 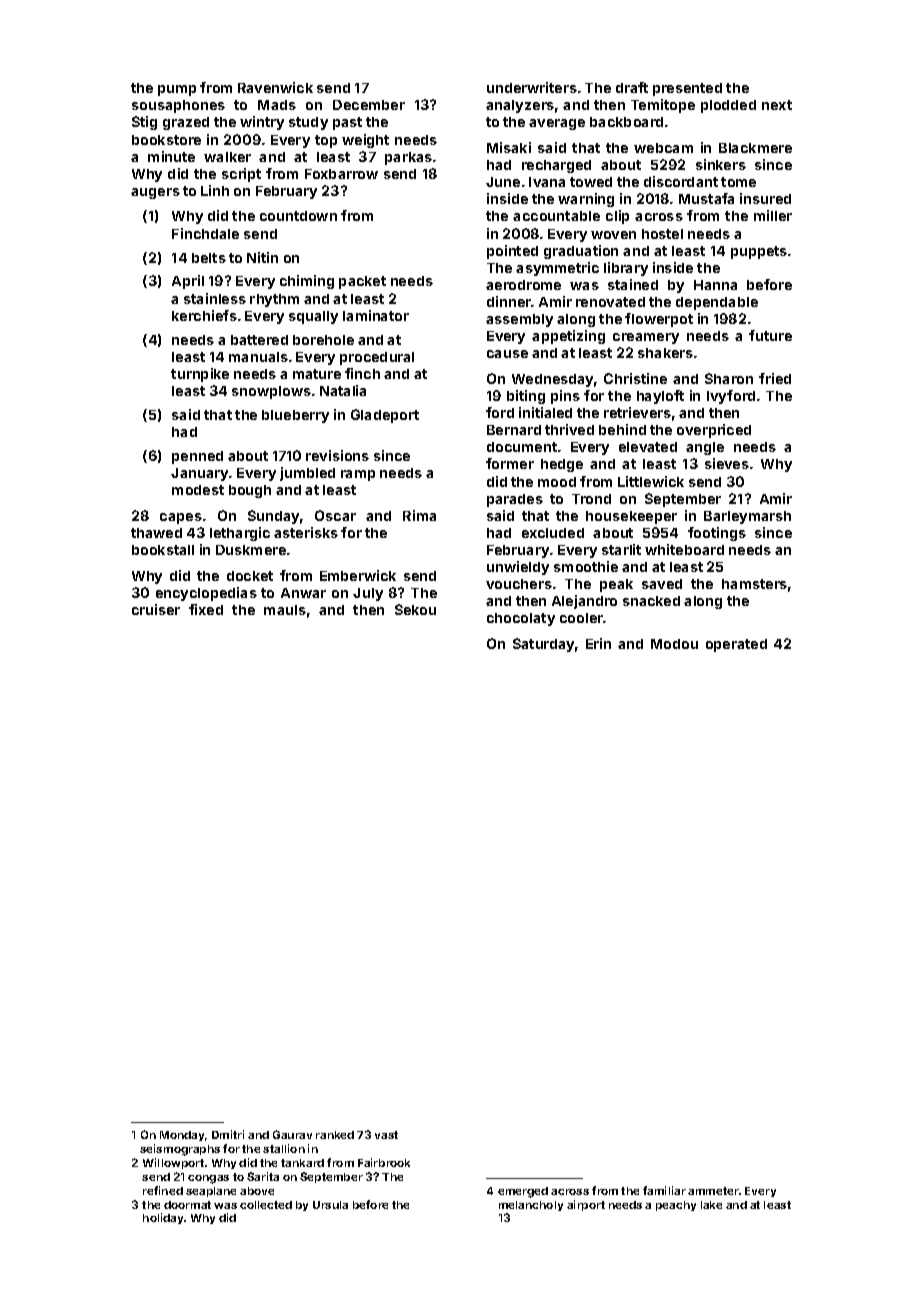 What do you see at coordinates (177, 90) in the document?
I see `pump` at bounding box center [177, 90].
